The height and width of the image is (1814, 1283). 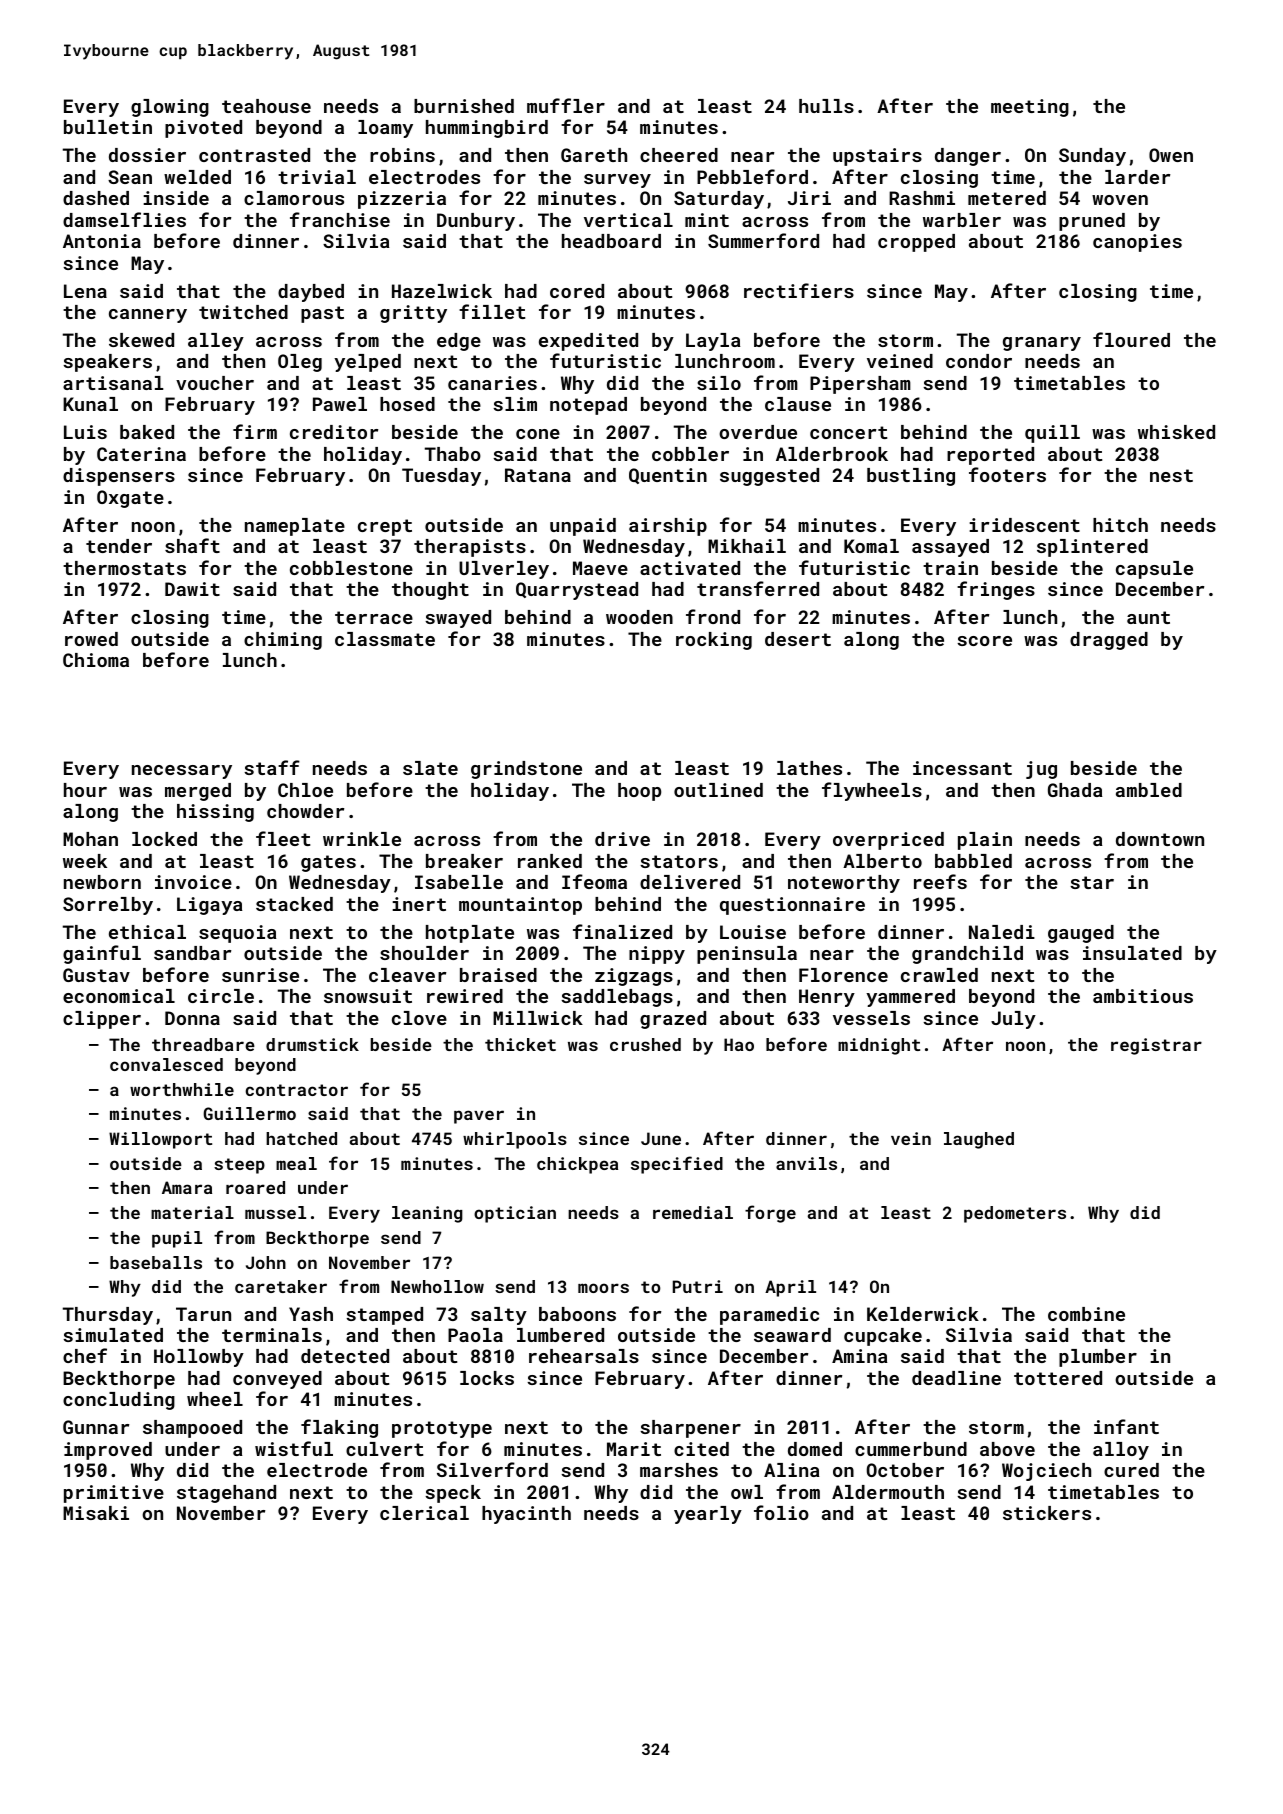 What do you see at coordinates (266, 106) in the image?
I see `teahouse` at bounding box center [266, 106].
